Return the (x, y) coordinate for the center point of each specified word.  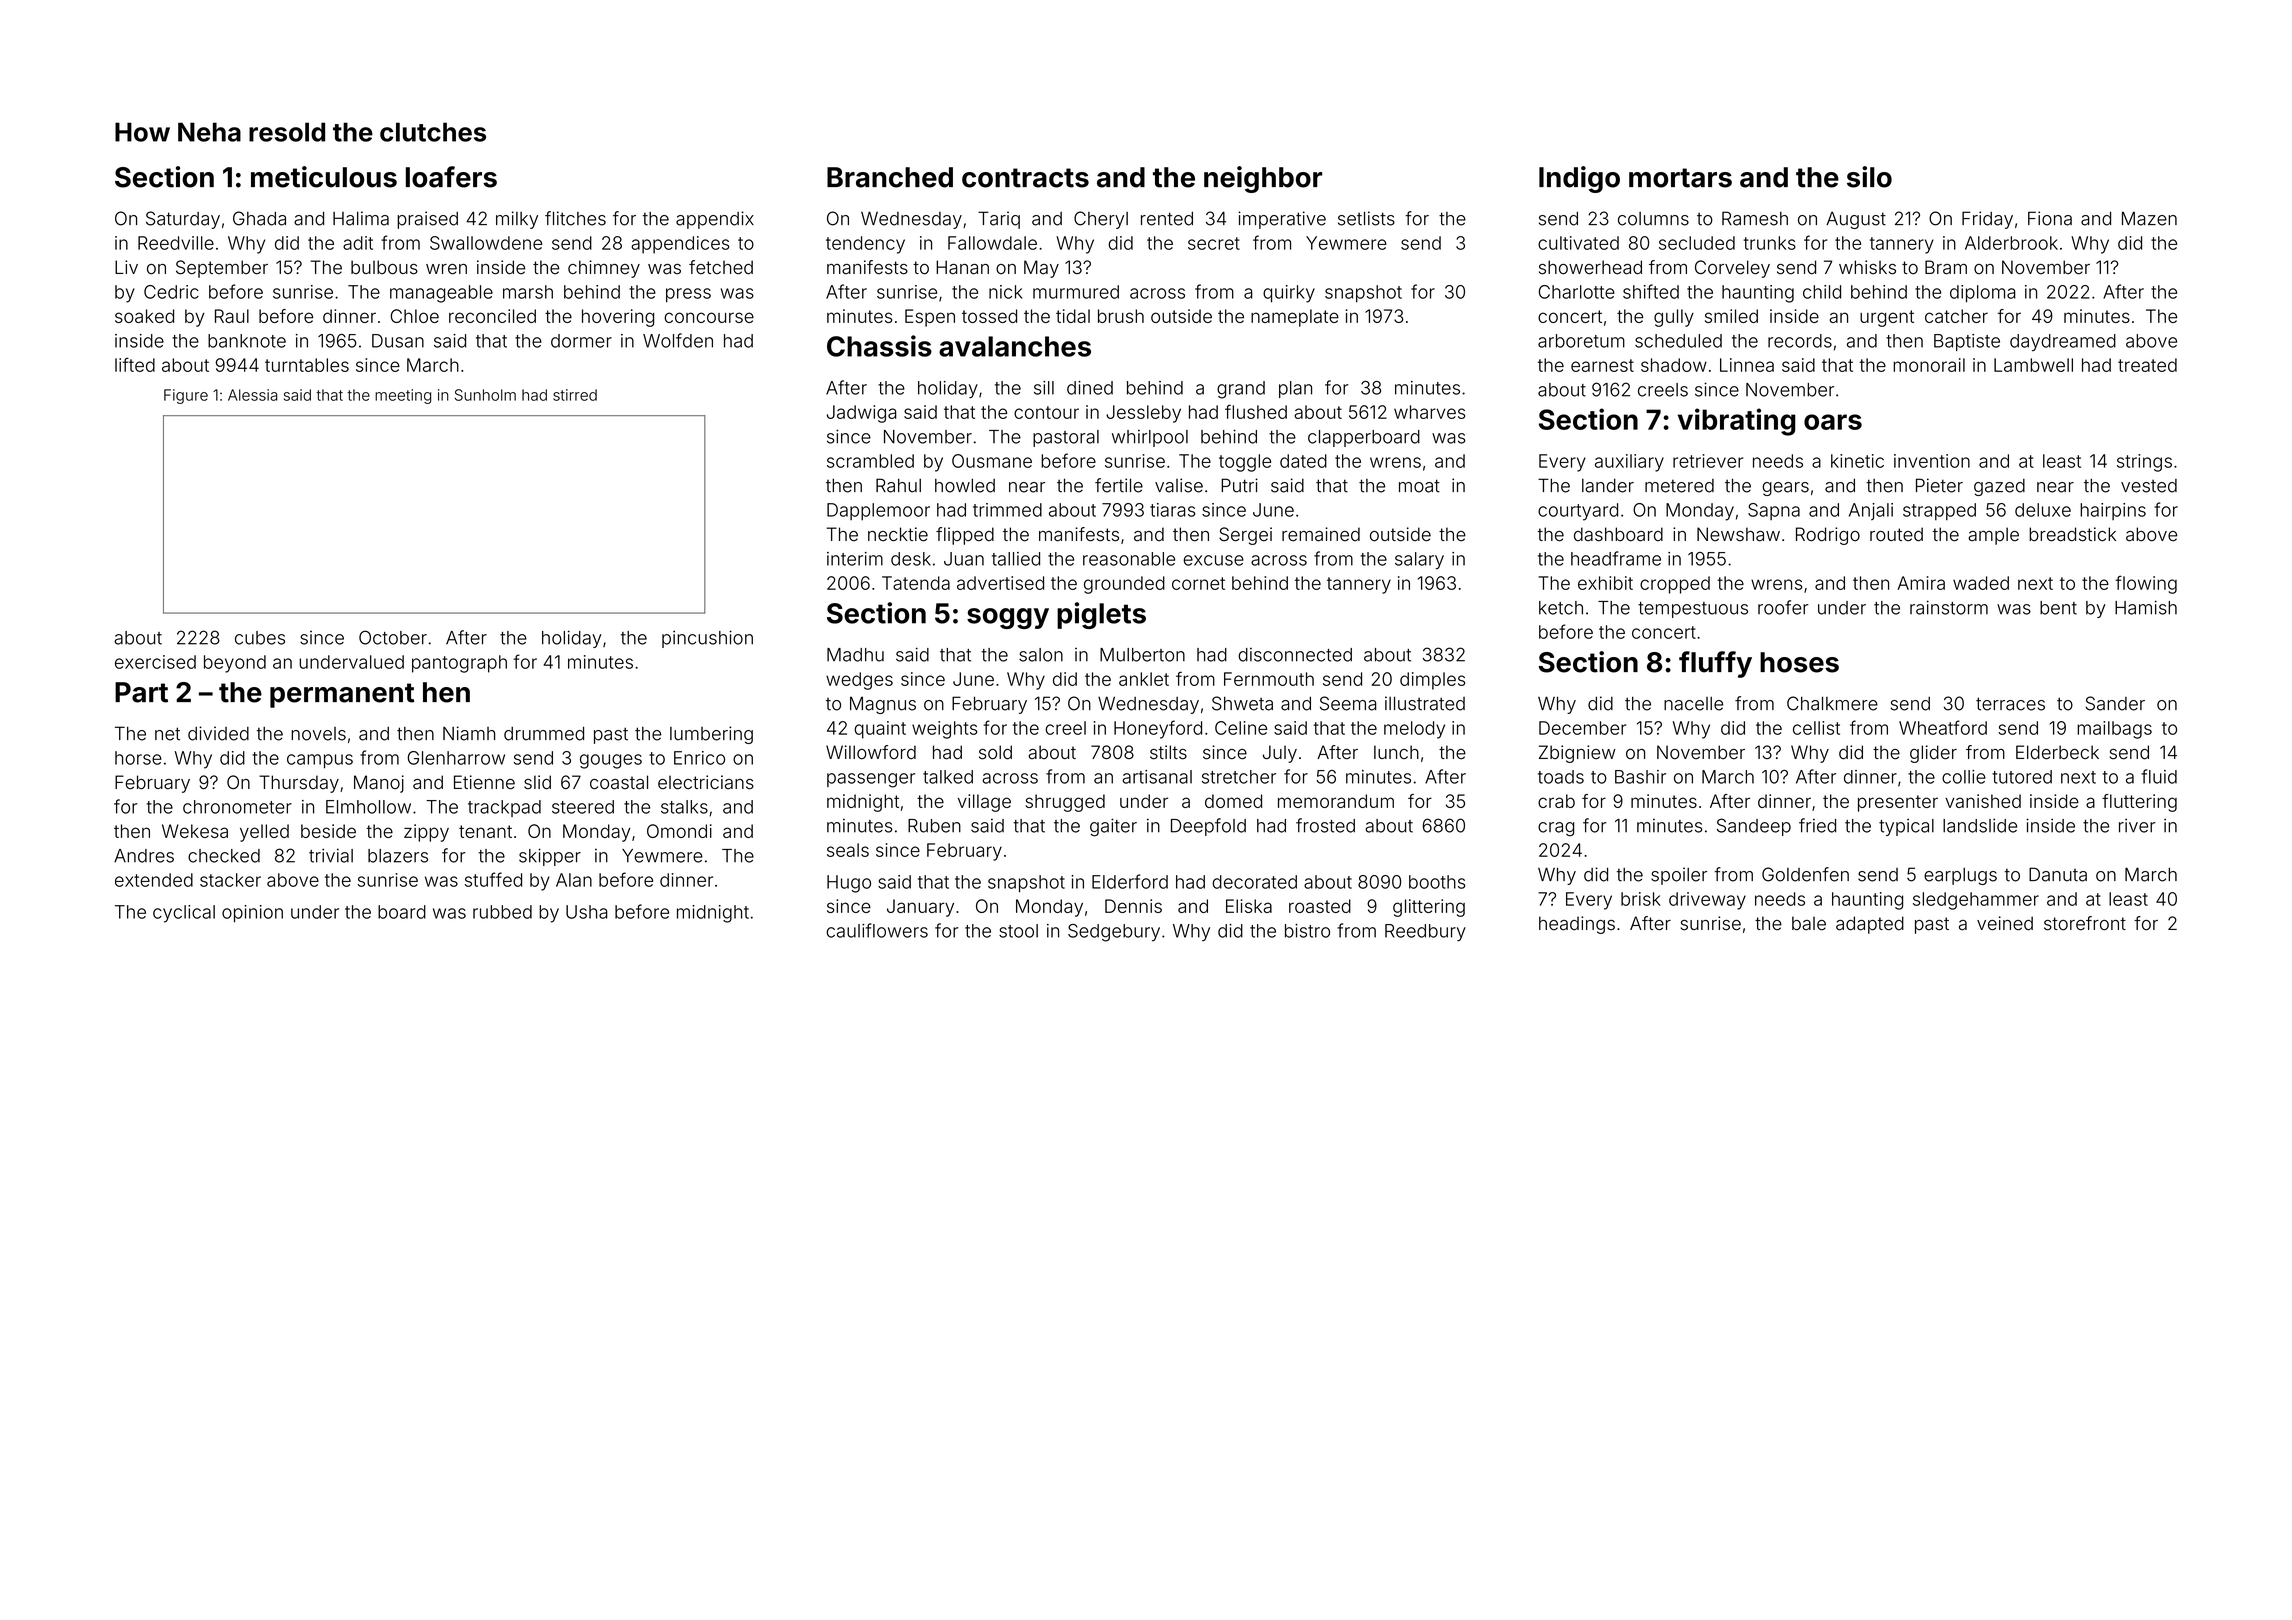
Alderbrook (2011, 243)
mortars (1680, 178)
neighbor (1263, 179)
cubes (260, 638)
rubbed (502, 912)
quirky (1289, 294)
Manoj (379, 784)
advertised (1000, 583)
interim (855, 559)
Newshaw (1738, 534)
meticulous (324, 177)
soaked (144, 316)
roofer (1783, 607)
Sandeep (1754, 827)
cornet (1198, 583)
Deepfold (1208, 827)
